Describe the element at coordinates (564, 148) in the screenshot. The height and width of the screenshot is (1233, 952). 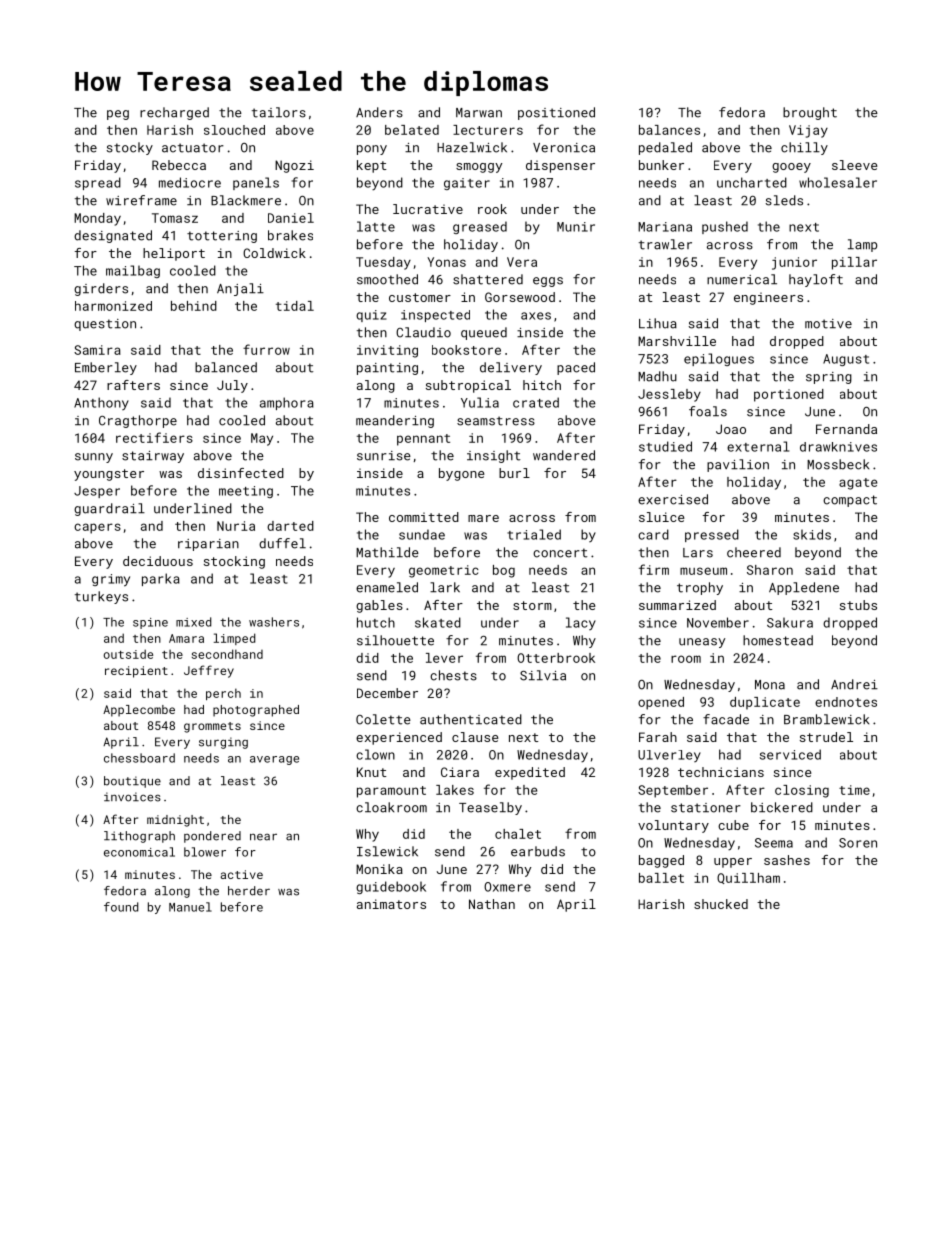
I see `Veronica` at that location.
